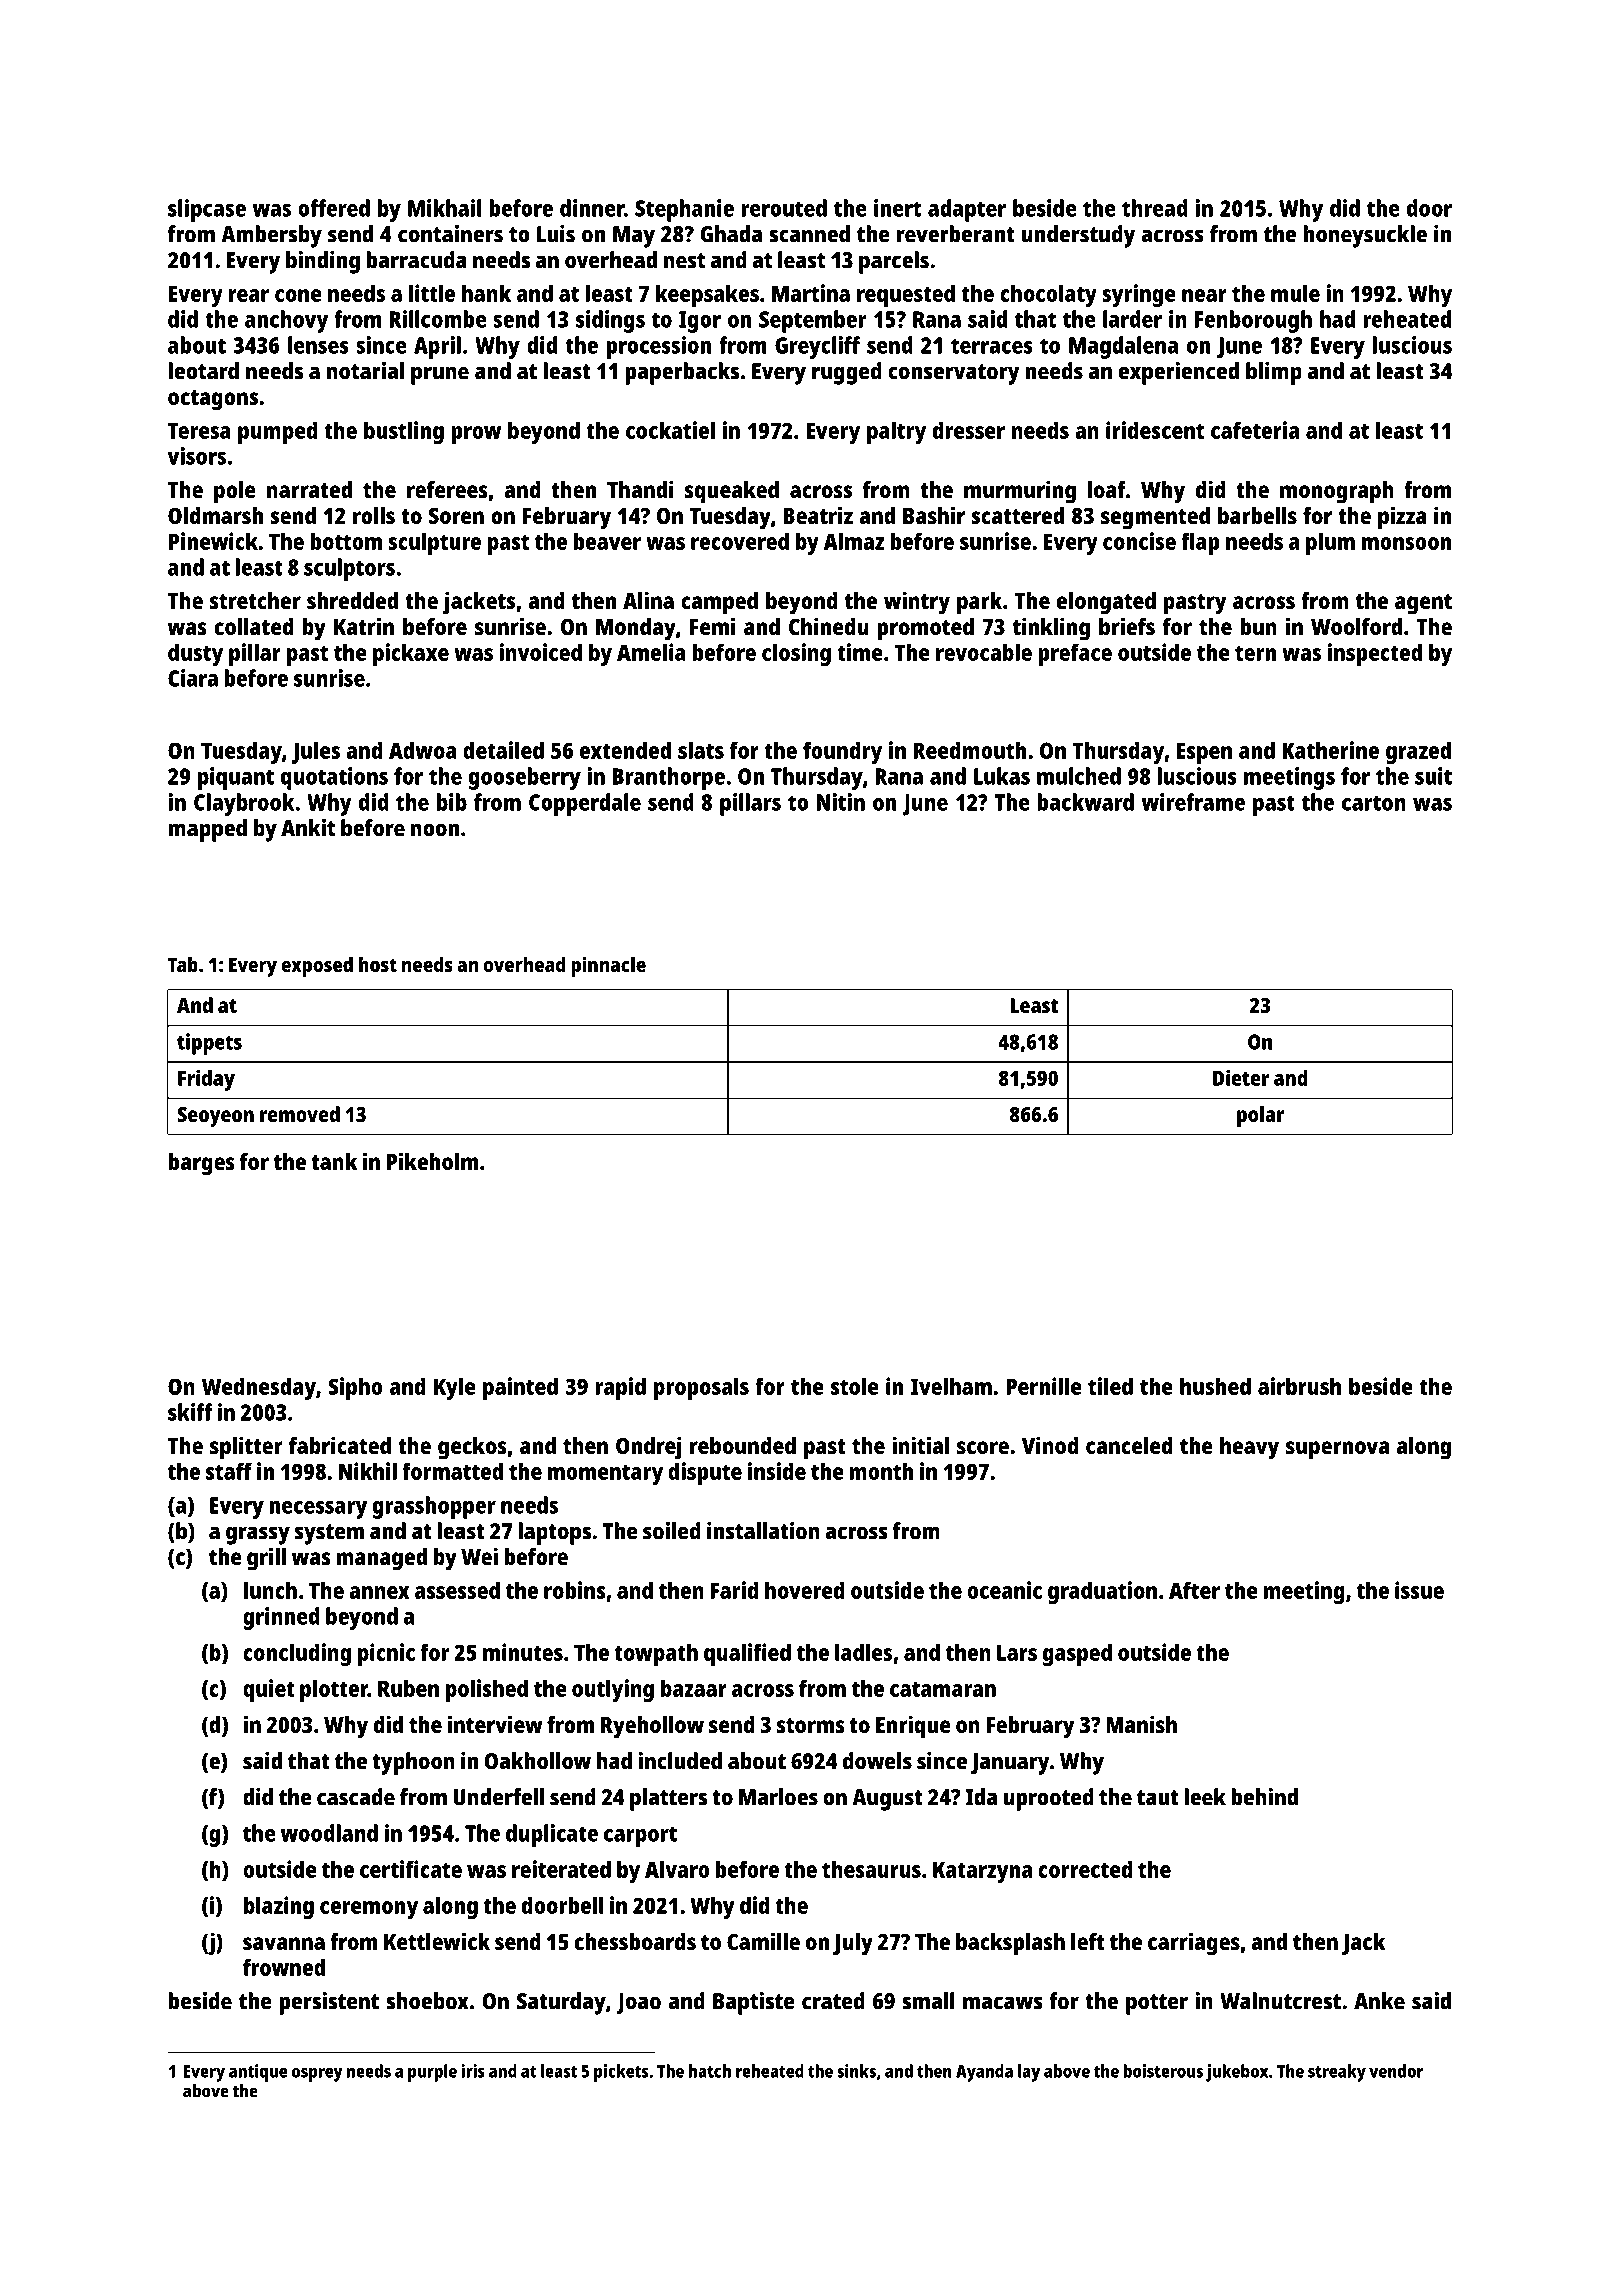  I want to click on antique, so click(258, 2073).
